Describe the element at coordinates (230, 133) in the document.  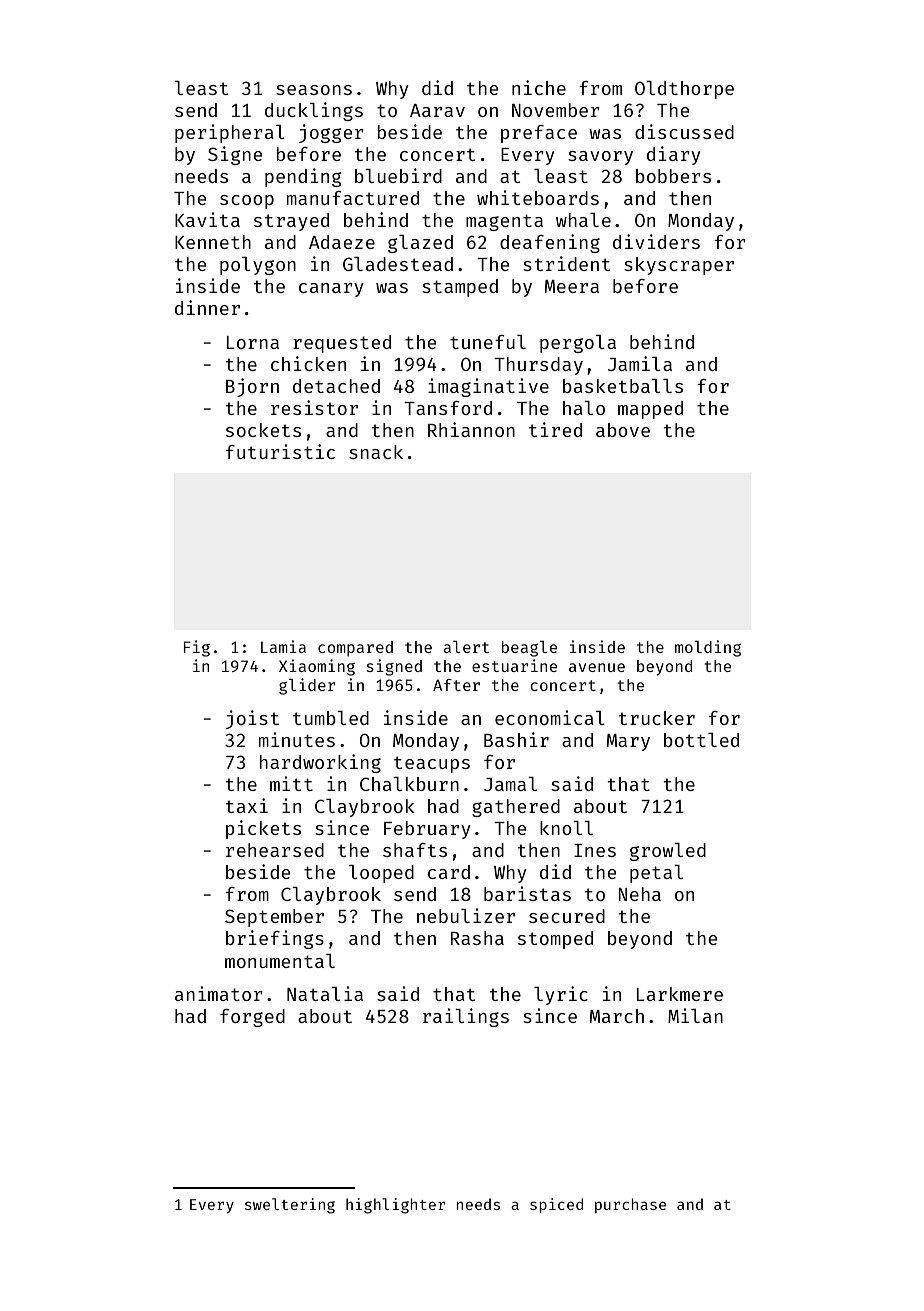
I see `peripheral` at that location.
